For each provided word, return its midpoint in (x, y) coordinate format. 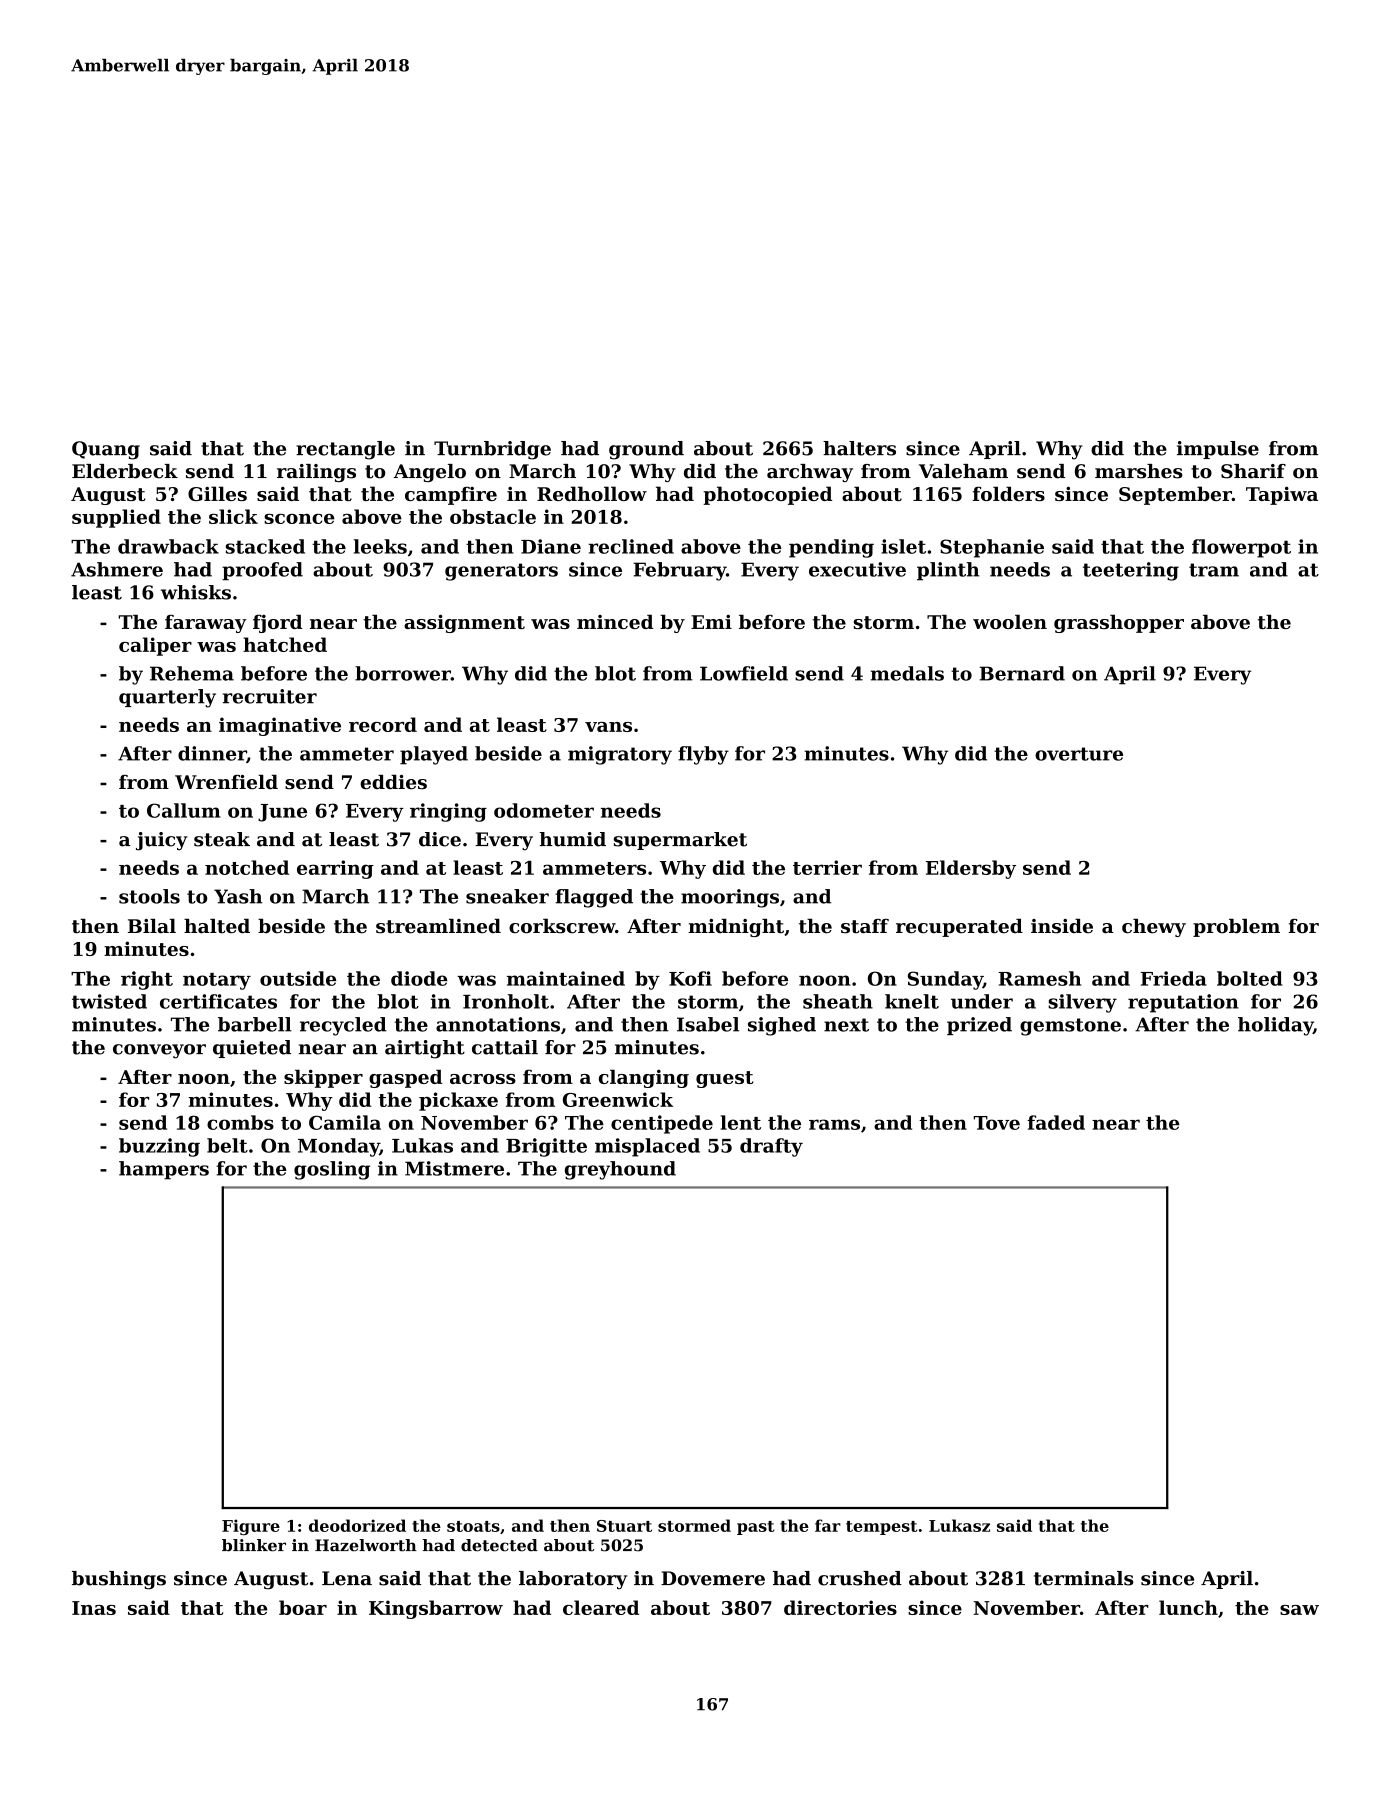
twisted (109, 1001)
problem (1236, 928)
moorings (730, 898)
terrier (827, 867)
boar (303, 1607)
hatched (285, 644)
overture (1079, 754)
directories (840, 1607)
